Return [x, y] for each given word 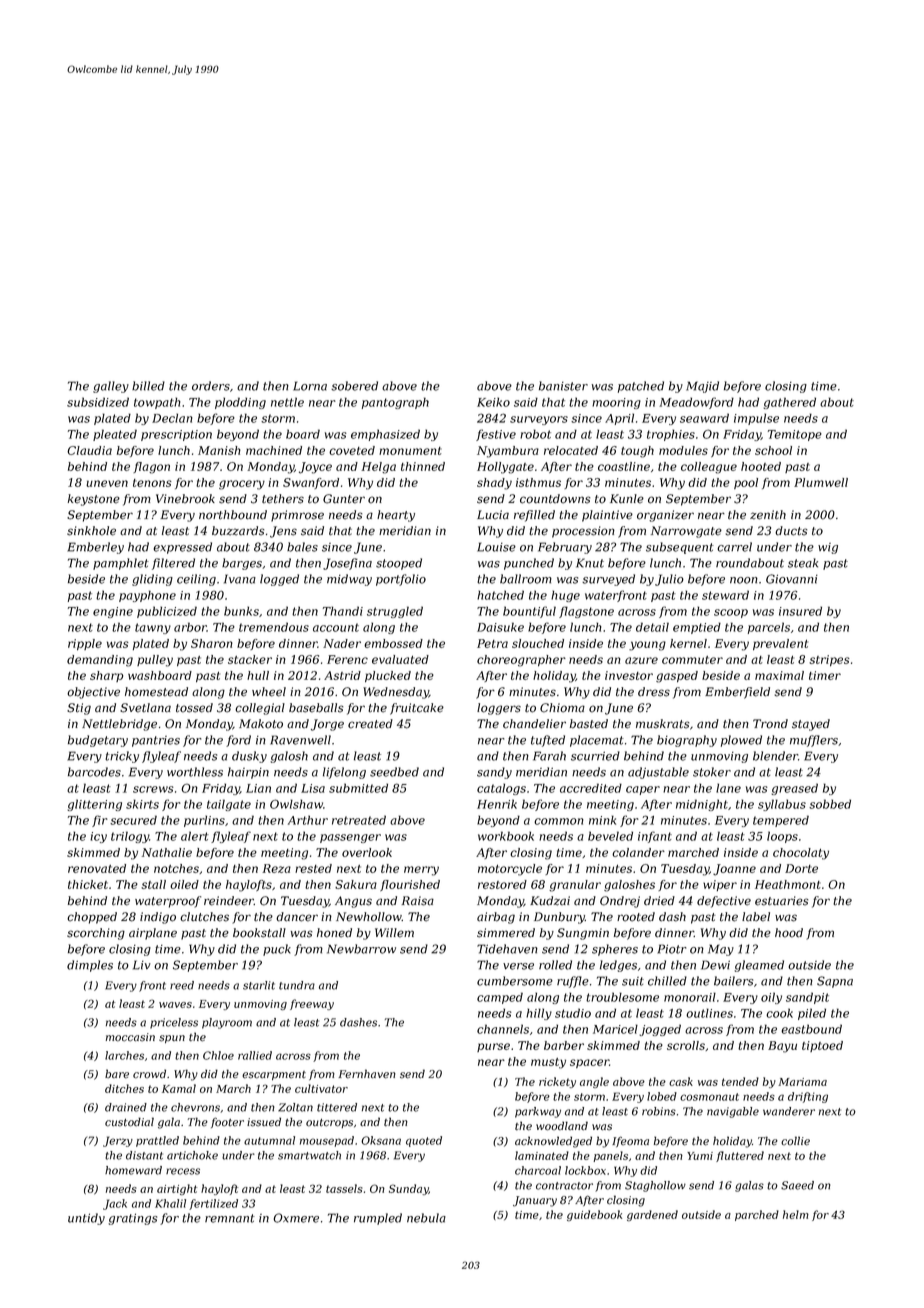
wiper [720, 885]
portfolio [401, 580]
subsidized [98, 402]
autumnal [269, 1140]
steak [803, 563]
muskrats [662, 724]
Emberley [95, 548]
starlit [259, 985]
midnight [702, 805]
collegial [260, 709]
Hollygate [505, 468]
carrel [734, 547]
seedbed [394, 772]
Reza [276, 868]
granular [575, 886]
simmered [506, 933]
